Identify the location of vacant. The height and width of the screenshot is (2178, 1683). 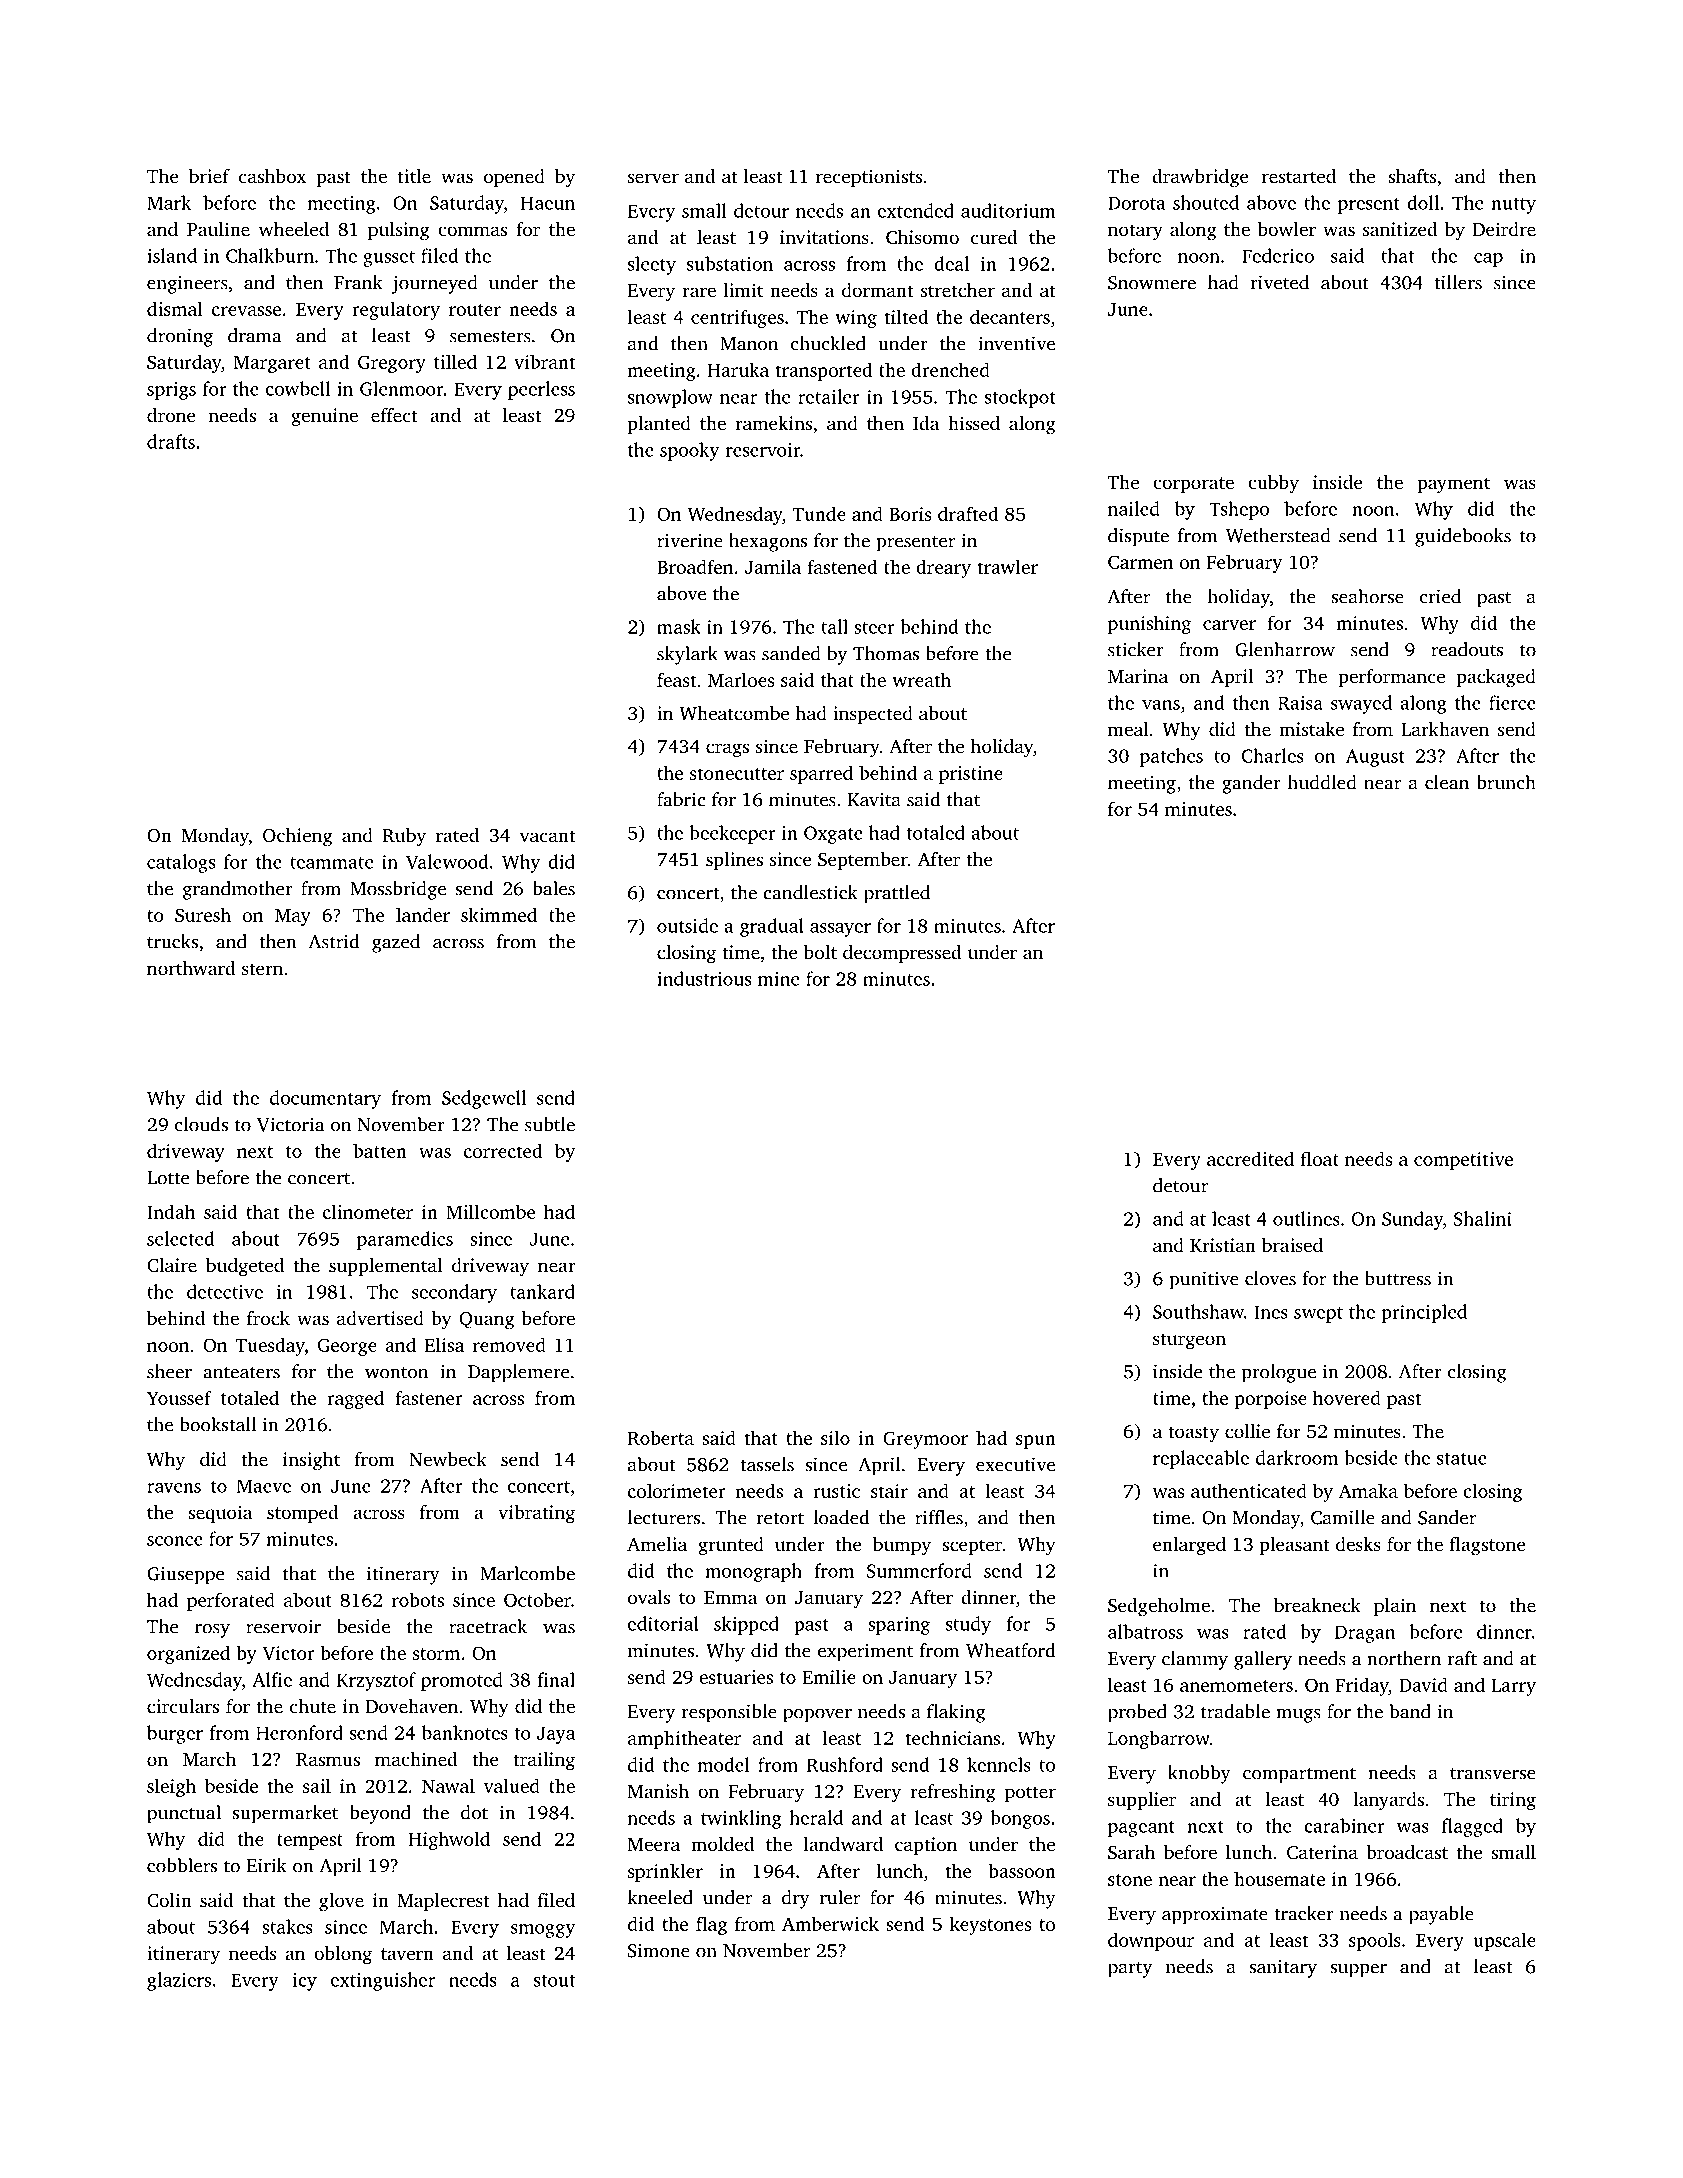
(548, 836).
